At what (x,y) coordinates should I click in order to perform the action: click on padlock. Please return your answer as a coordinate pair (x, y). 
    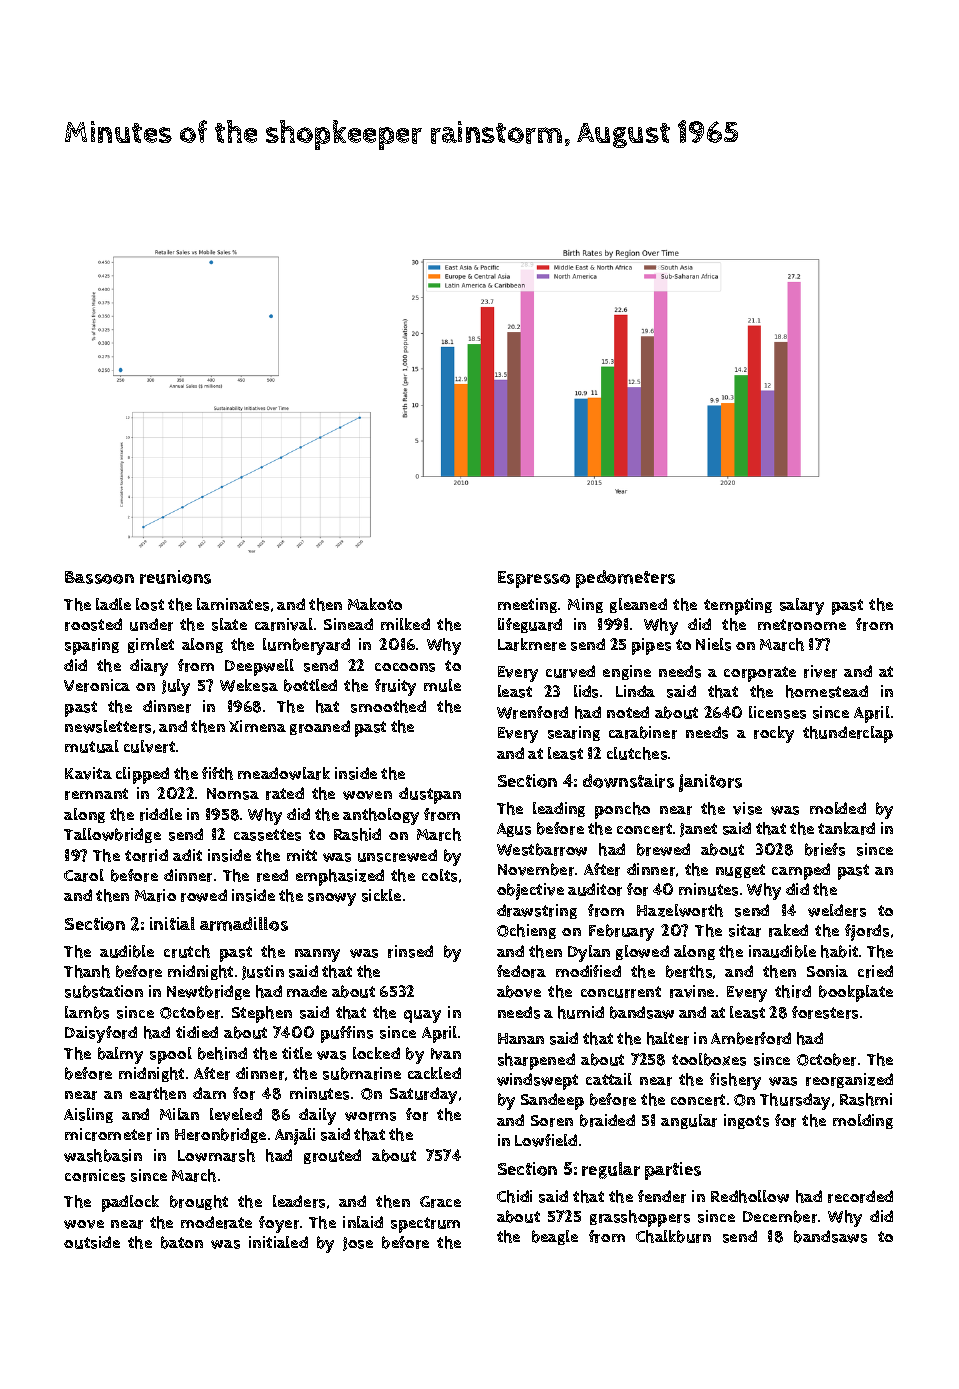
    Looking at the image, I should click on (130, 1203).
